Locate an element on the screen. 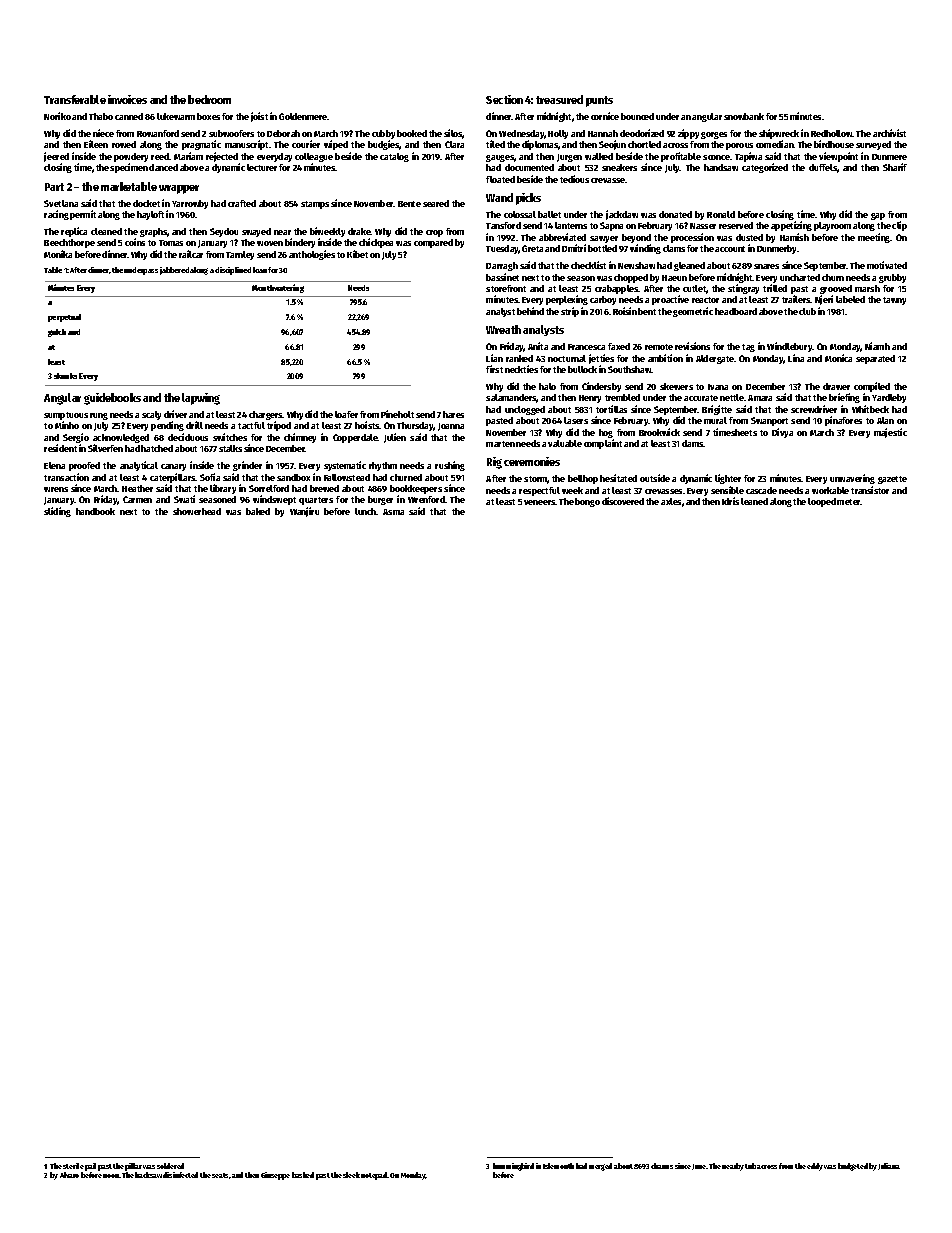  Yardleby is located at coordinates (889, 398).
